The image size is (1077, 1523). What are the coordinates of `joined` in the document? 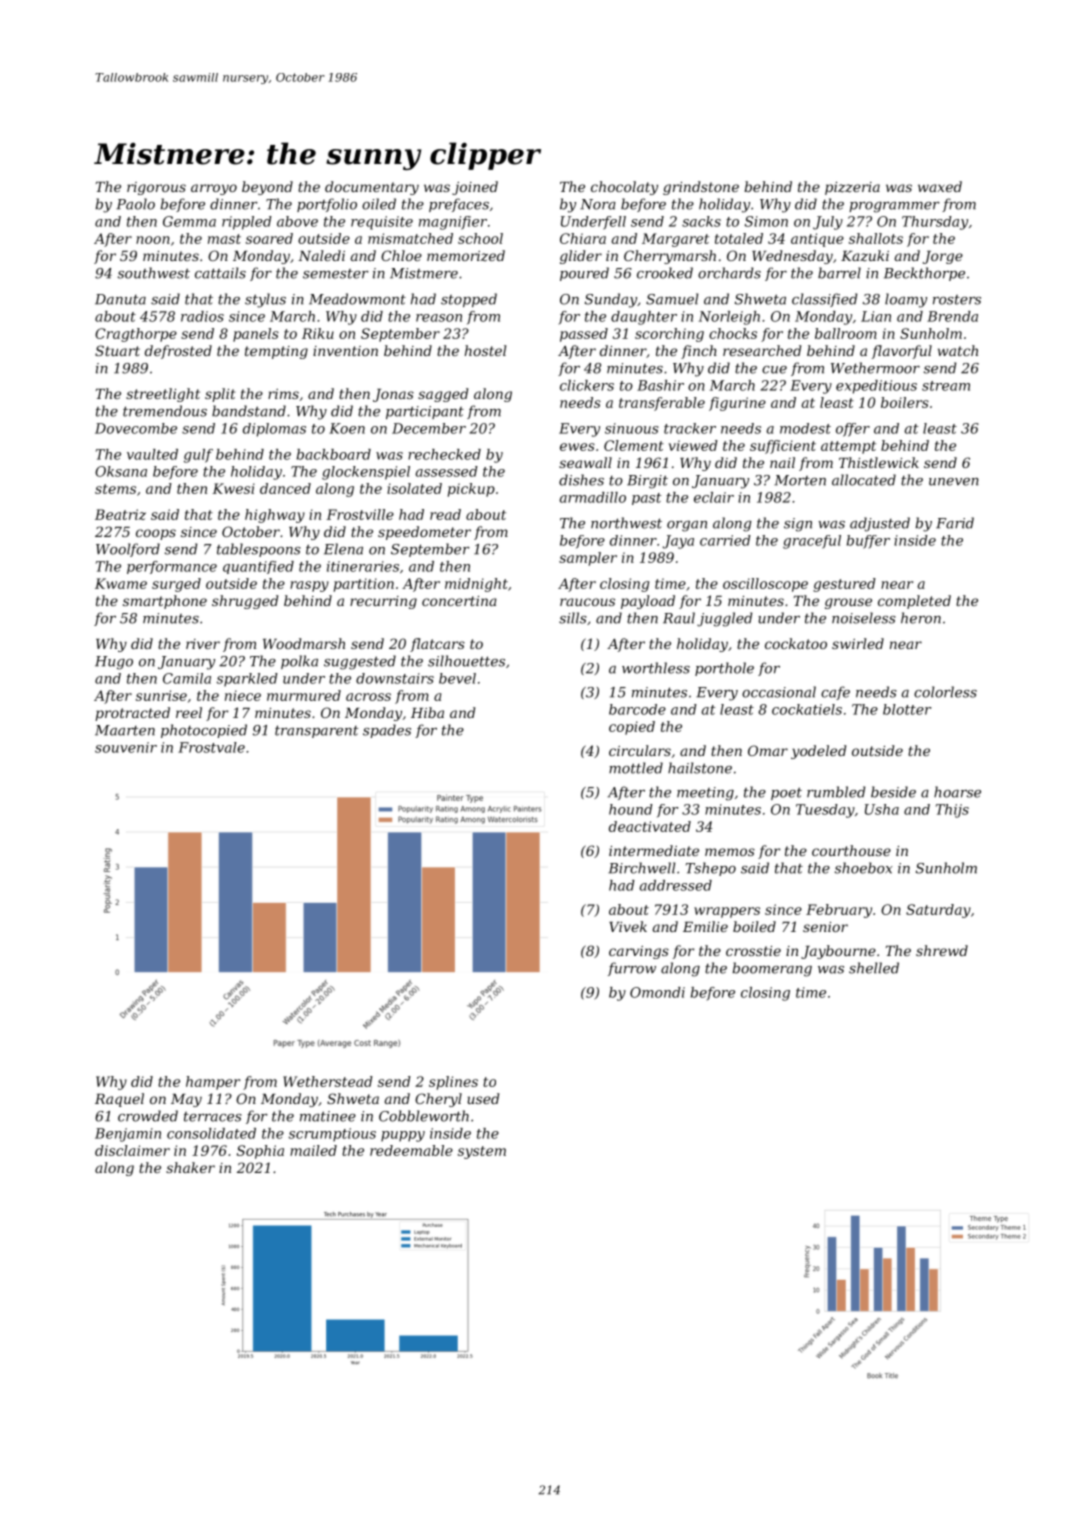 It's located at (475, 188).
